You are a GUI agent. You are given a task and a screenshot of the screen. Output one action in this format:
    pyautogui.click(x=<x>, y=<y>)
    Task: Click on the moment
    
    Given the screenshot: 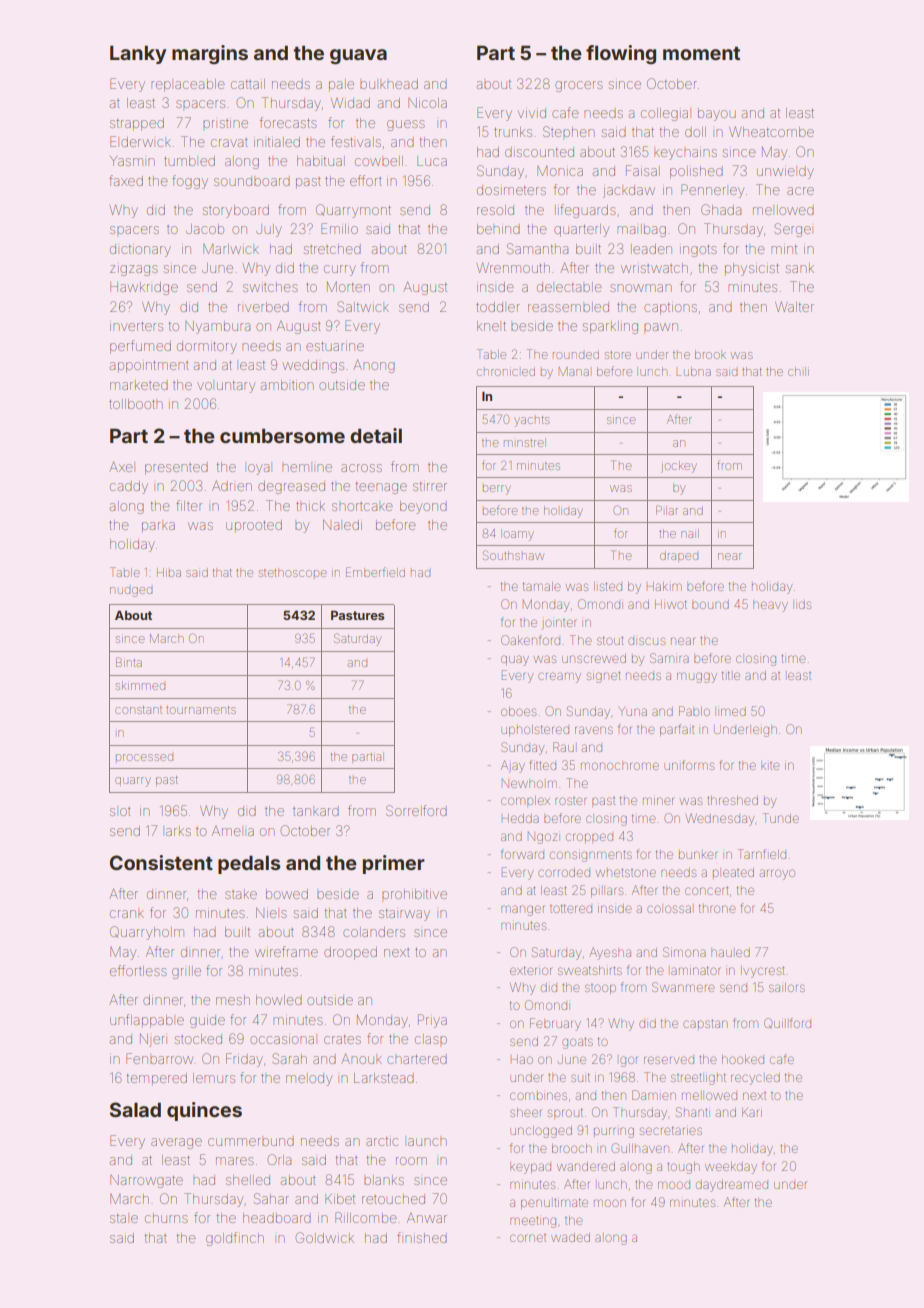 What is the action you would take?
    pyautogui.click(x=701, y=53)
